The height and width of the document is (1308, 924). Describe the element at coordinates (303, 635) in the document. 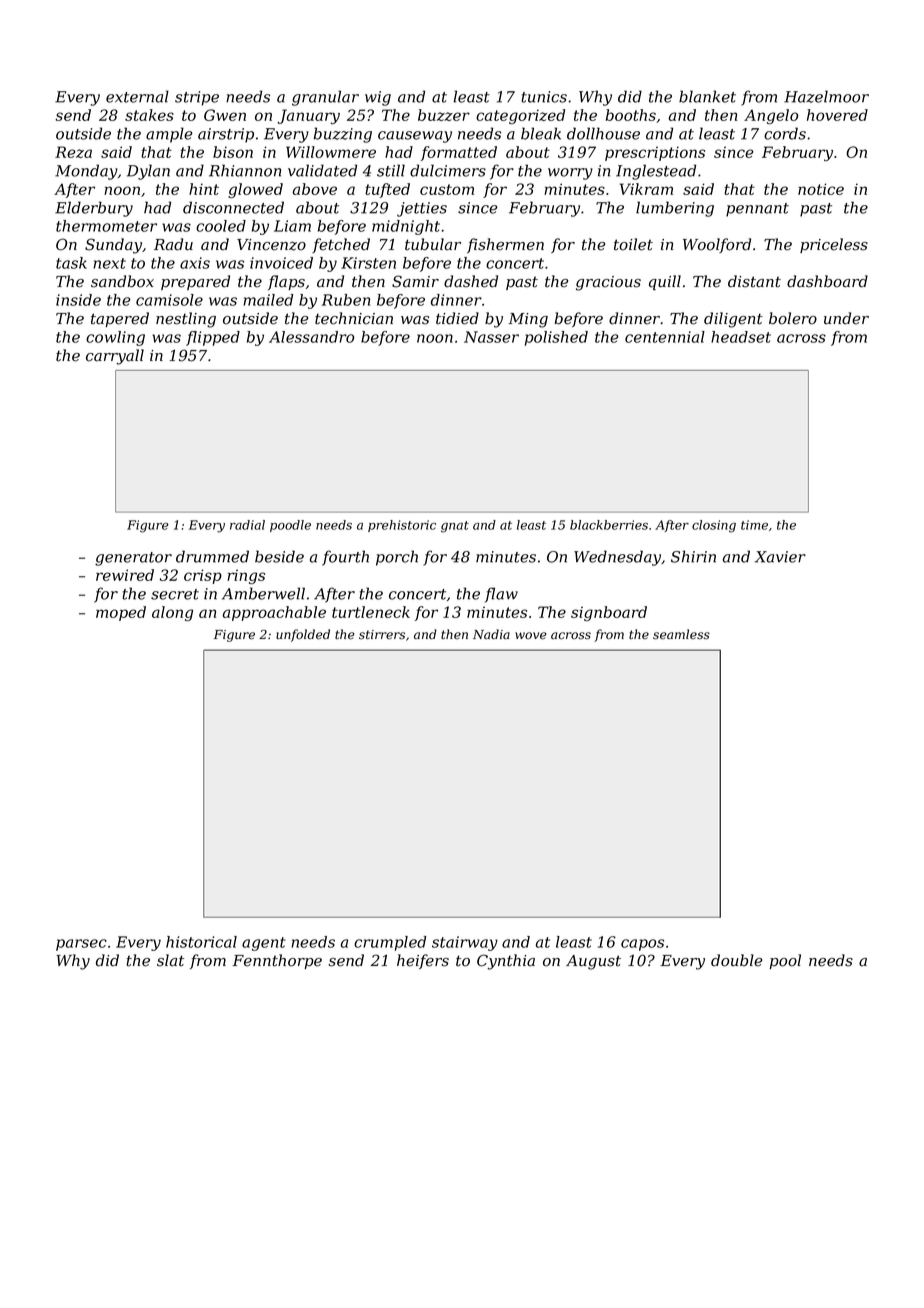

I see `unfolded` at that location.
